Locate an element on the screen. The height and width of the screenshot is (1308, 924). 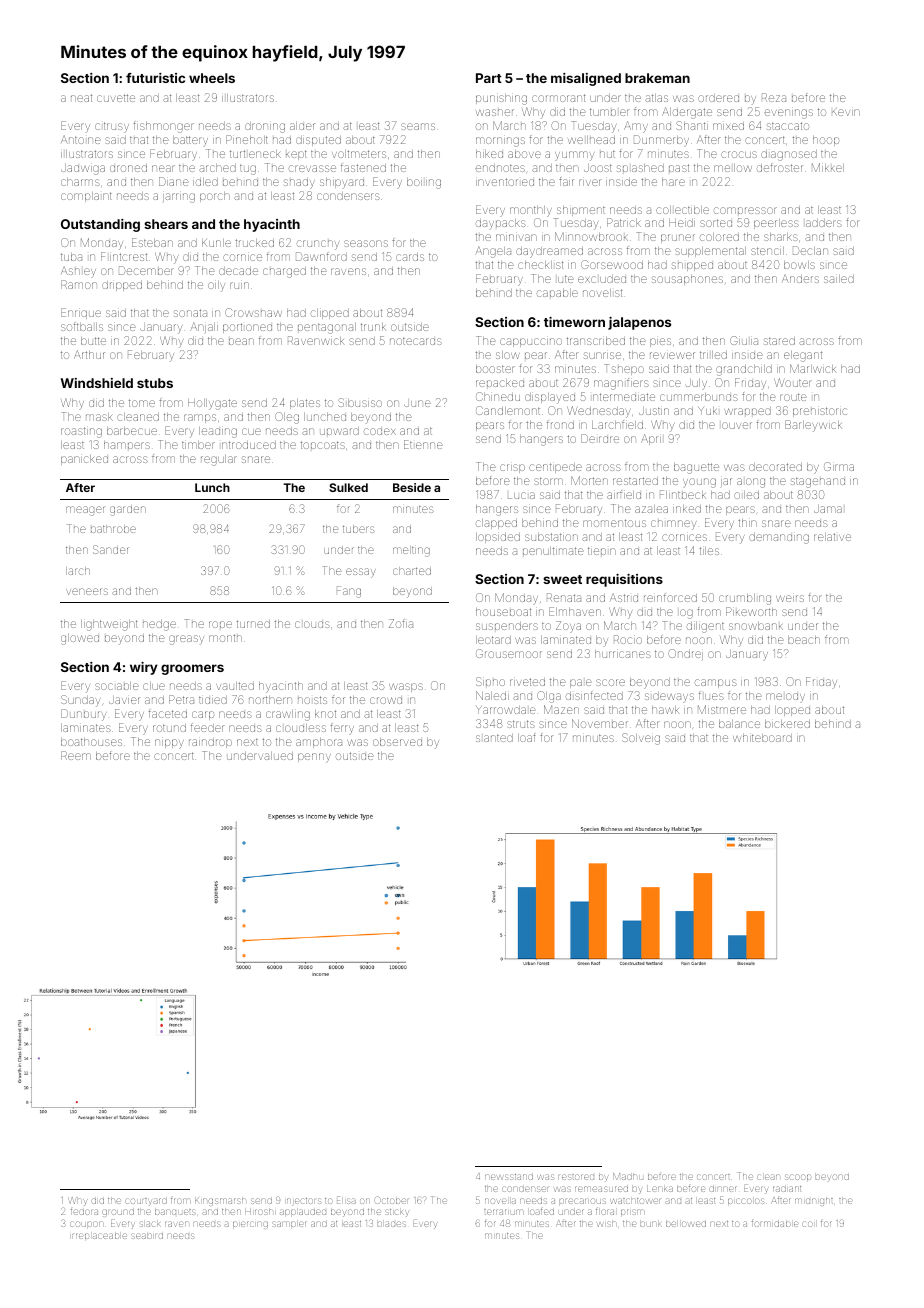
panicked is located at coordinates (84, 460).
